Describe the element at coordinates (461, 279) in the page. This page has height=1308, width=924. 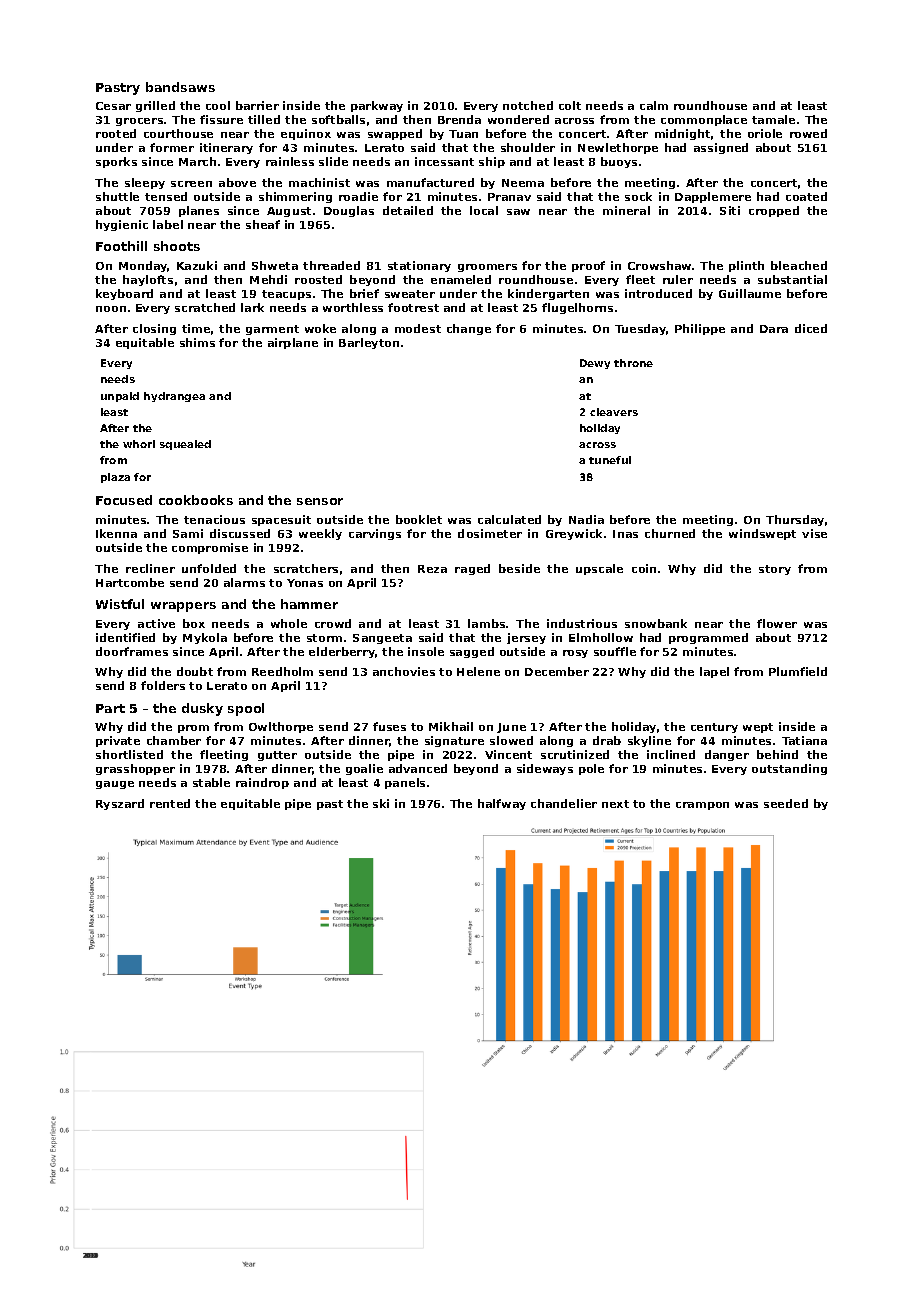
I see `enameled` at that location.
